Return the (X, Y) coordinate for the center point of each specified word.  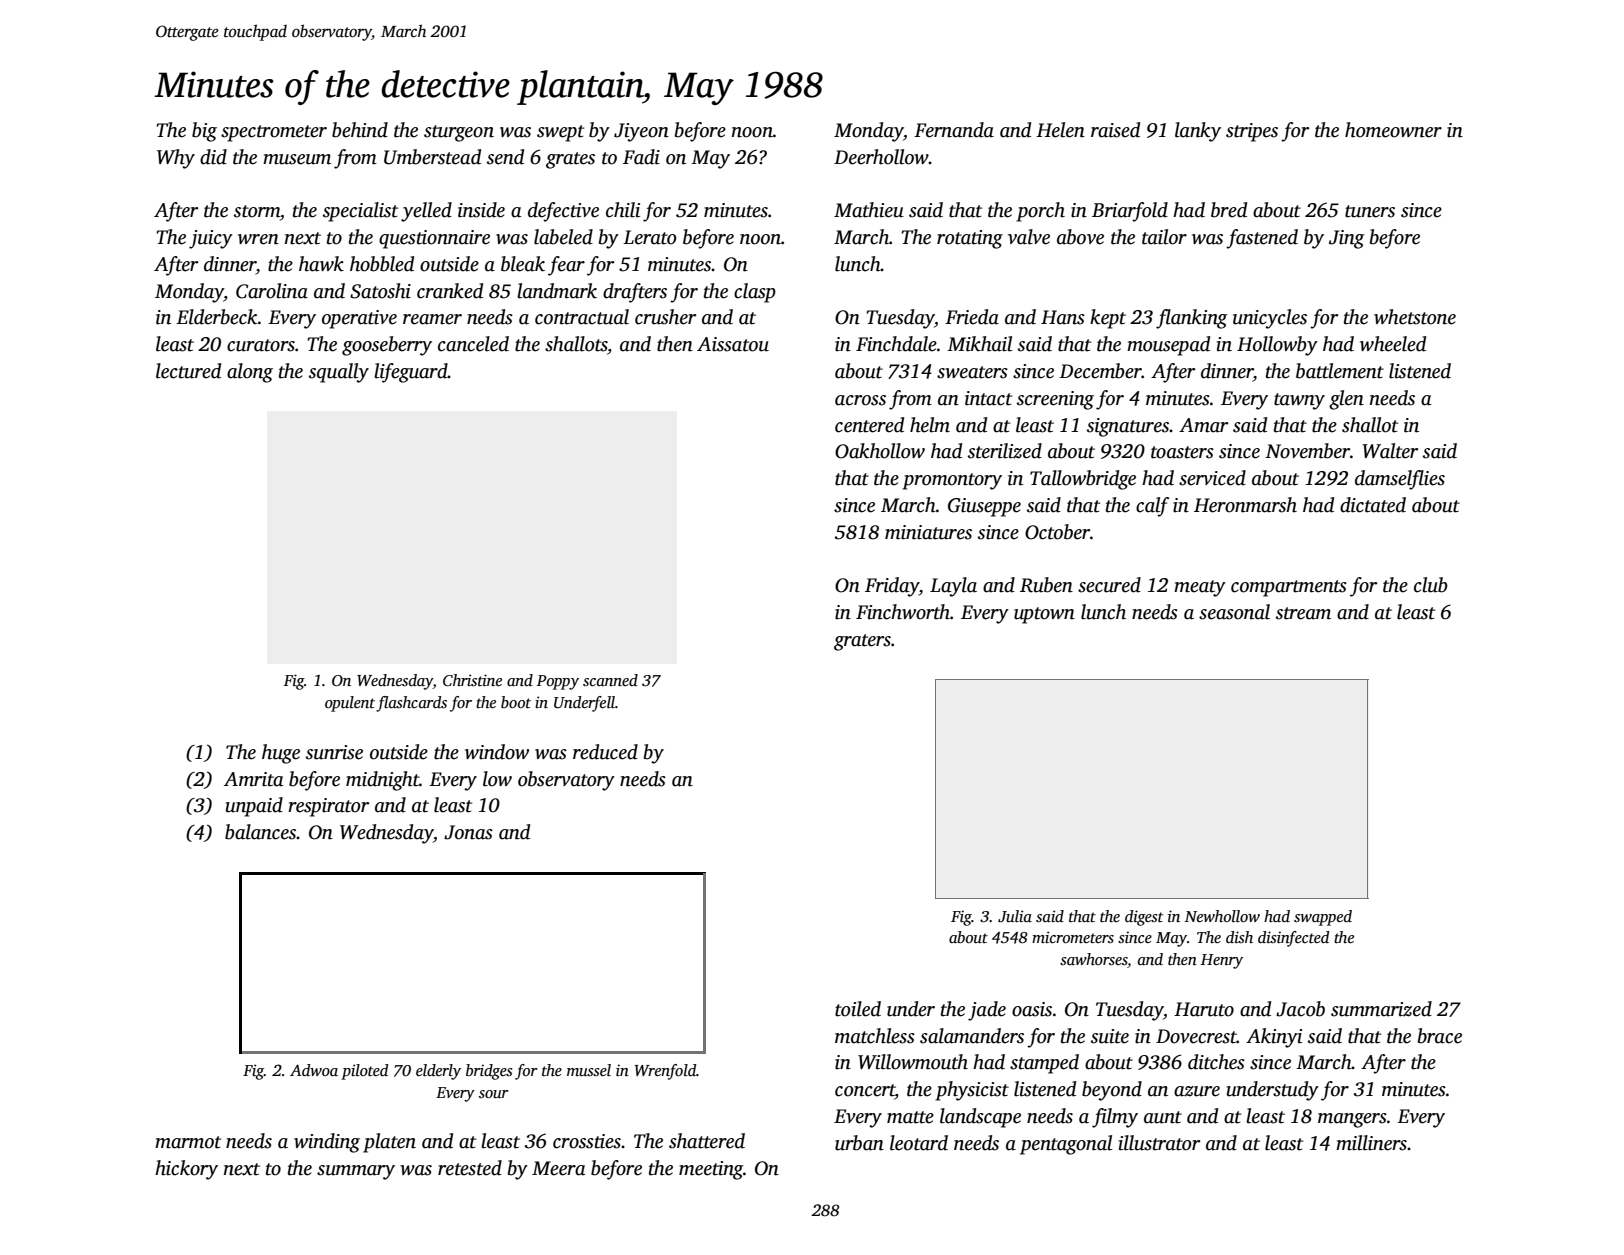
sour (493, 1094)
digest (1144, 918)
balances (261, 832)
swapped (1323, 918)
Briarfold (1130, 212)
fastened (1262, 239)
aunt (1163, 1117)
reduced (605, 752)
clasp (755, 293)
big (204, 132)
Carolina (272, 291)
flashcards (411, 704)
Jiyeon (641, 132)
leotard (919, 1143)
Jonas (468, 832)
